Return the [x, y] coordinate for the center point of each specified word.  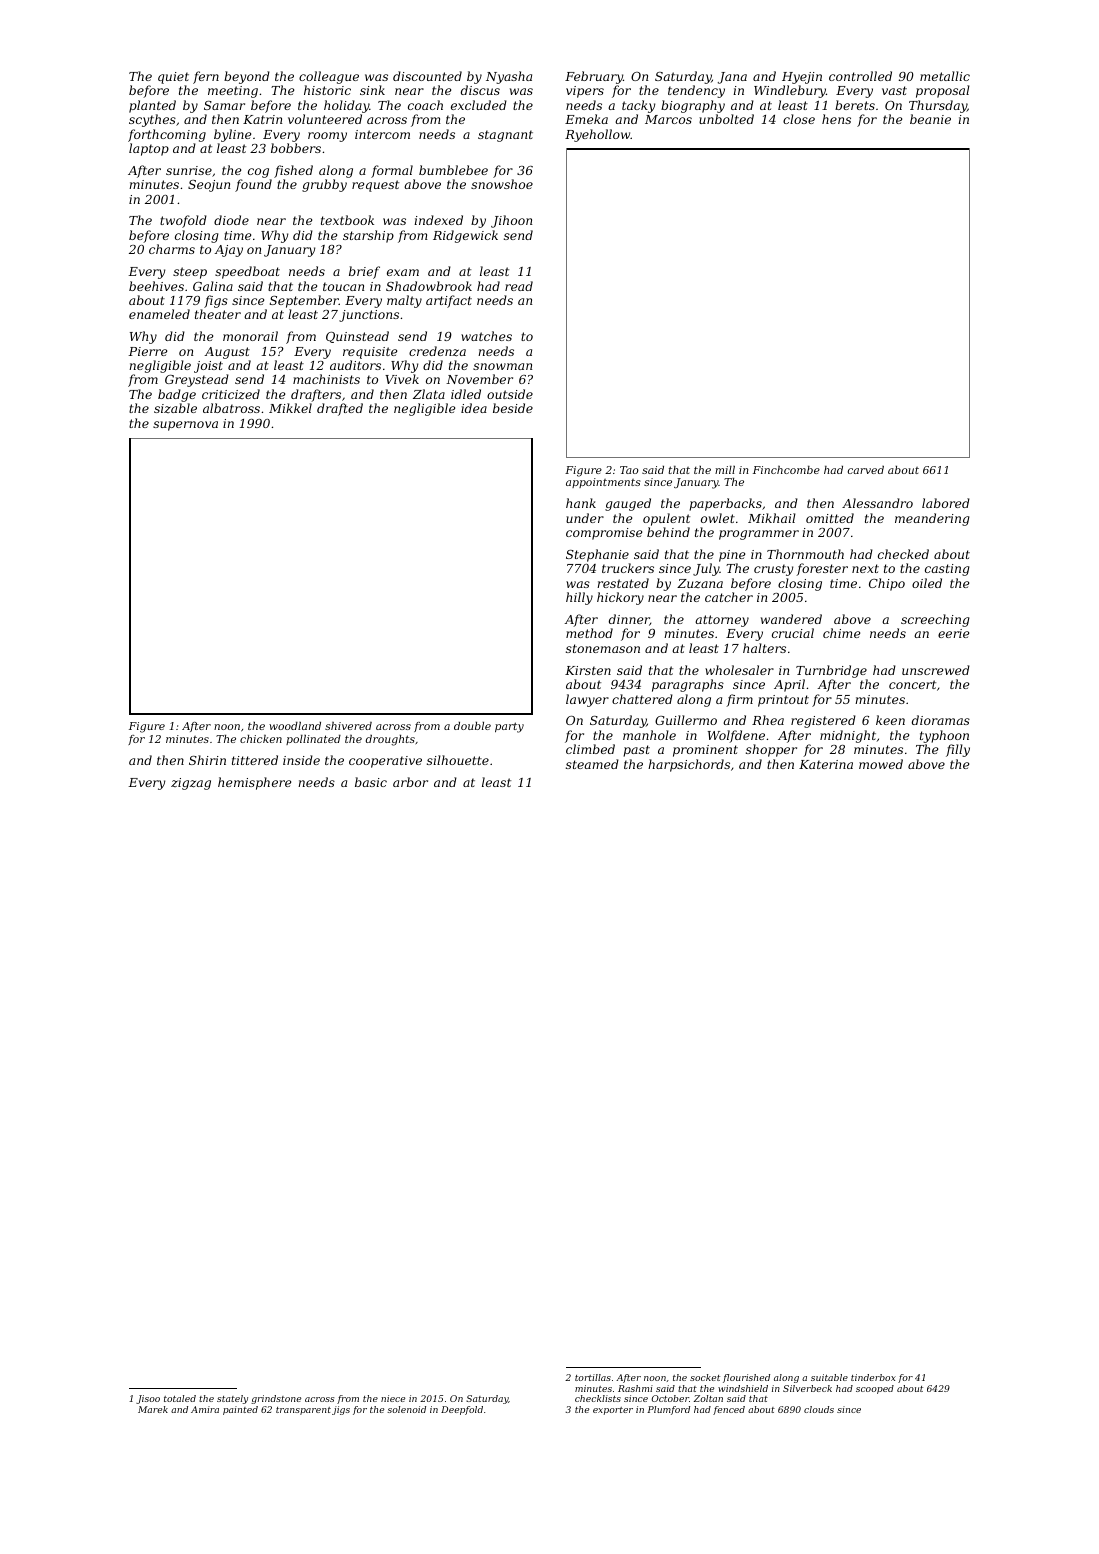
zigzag [191, 784]
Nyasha [509, 77]
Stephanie [597, 555]
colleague [329, 77]
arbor [410, 782]
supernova [185, 426]
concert [912, 684]
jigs [341, 1410]
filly [958, 750]
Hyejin [802, 78]
